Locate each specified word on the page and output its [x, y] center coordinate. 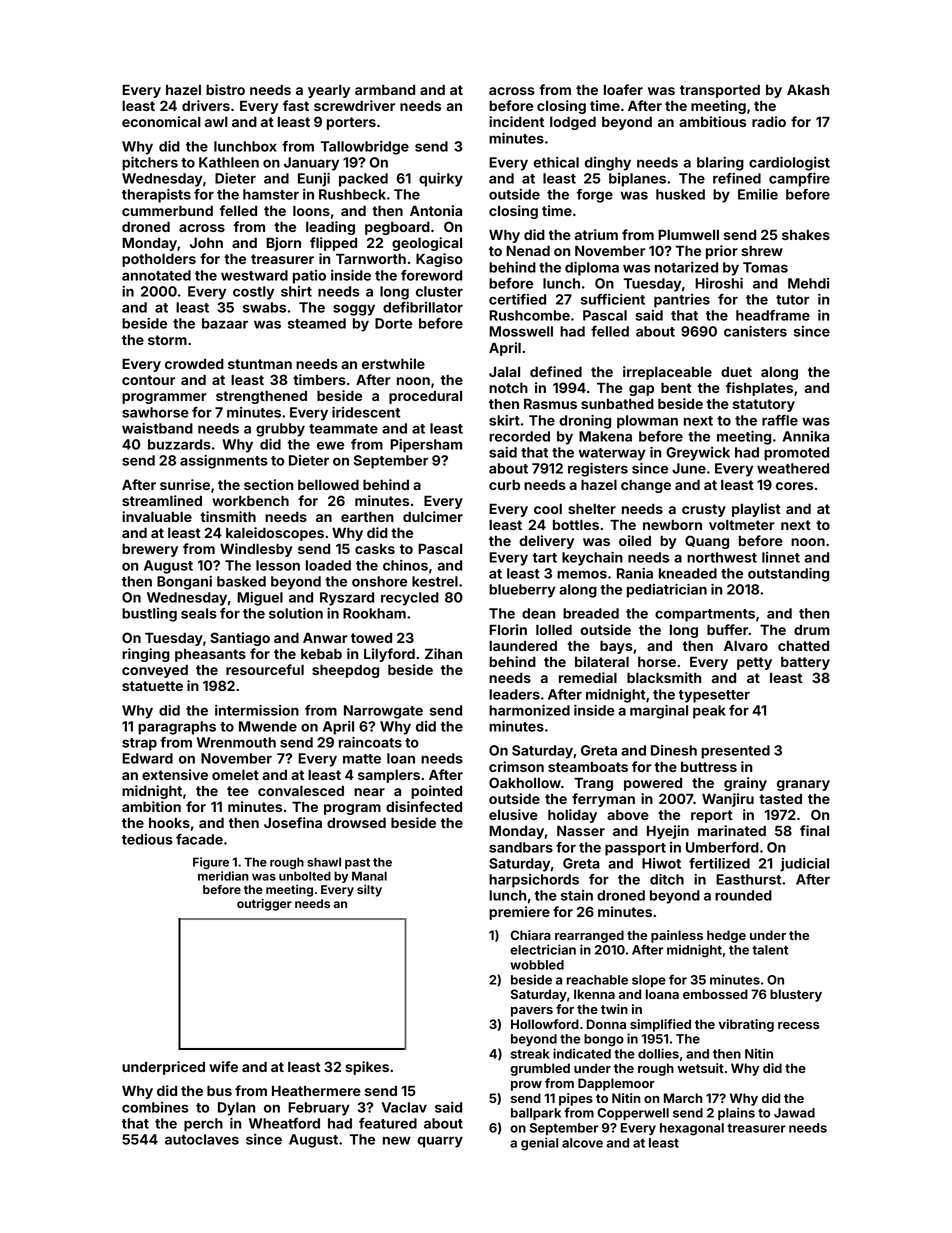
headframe [773, 315]
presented [735, 752]
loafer [623, 89]
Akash [808, 89]
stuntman [260, 364]
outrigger [264, 905]
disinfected [424, 806]
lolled [554, 629]
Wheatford [284, 1123]
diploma [592, 269]
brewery [150, 550]
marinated [732, 830]
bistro [225, 89]
